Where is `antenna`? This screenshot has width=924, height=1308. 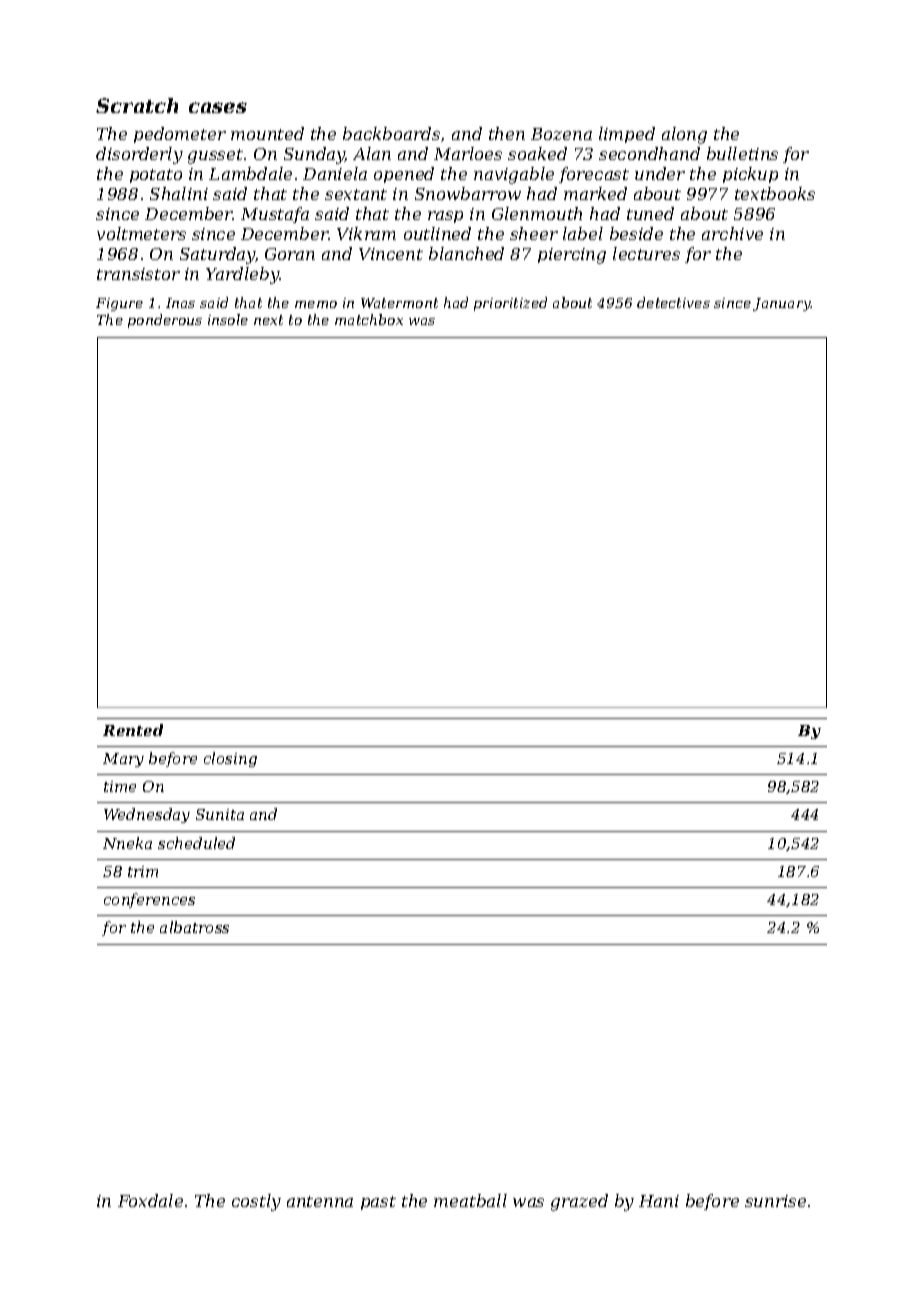
antenna is located at coordinates (320, 1201).
